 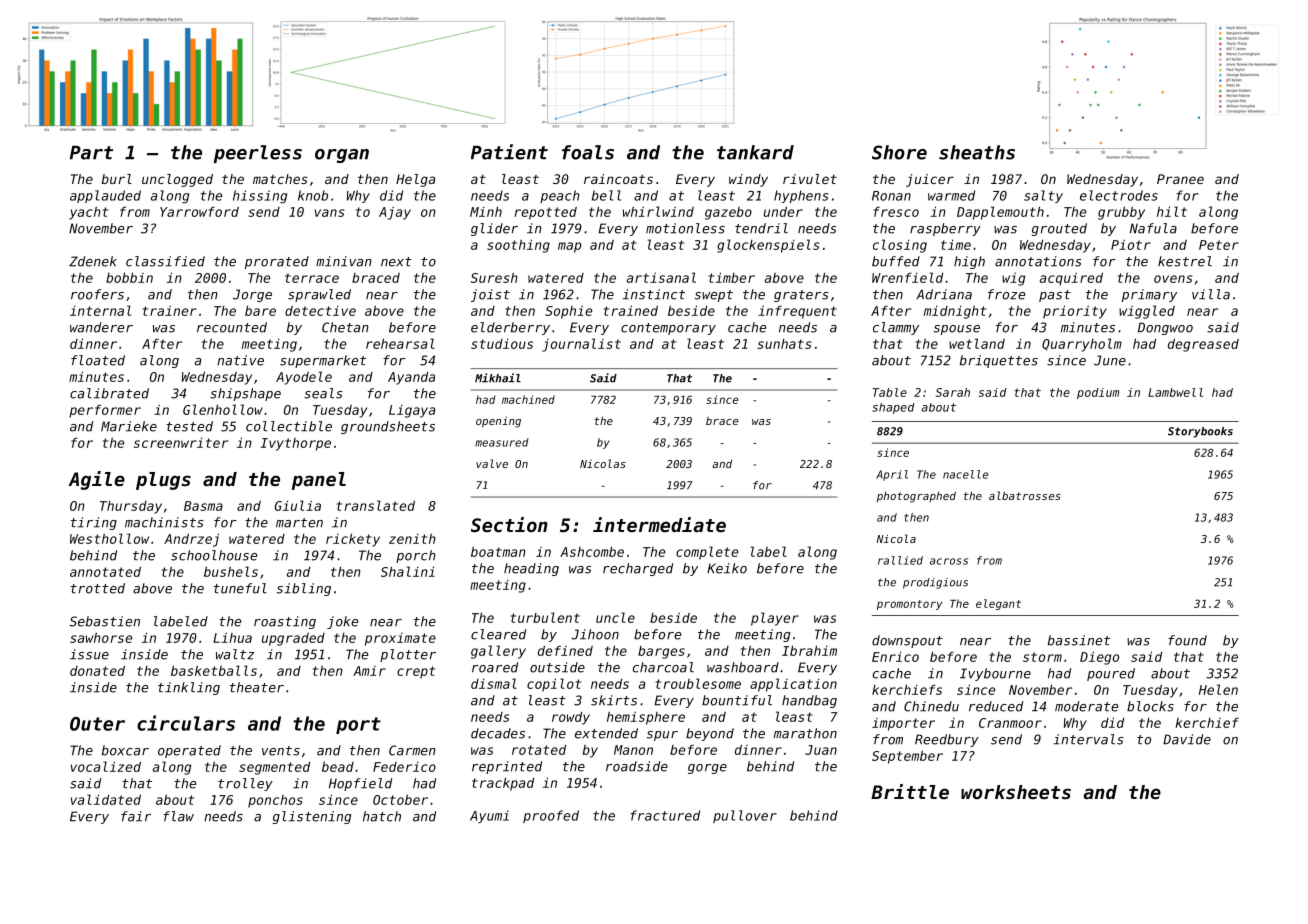 I want to click on albatrosses, so click(x=1025, y=495).
